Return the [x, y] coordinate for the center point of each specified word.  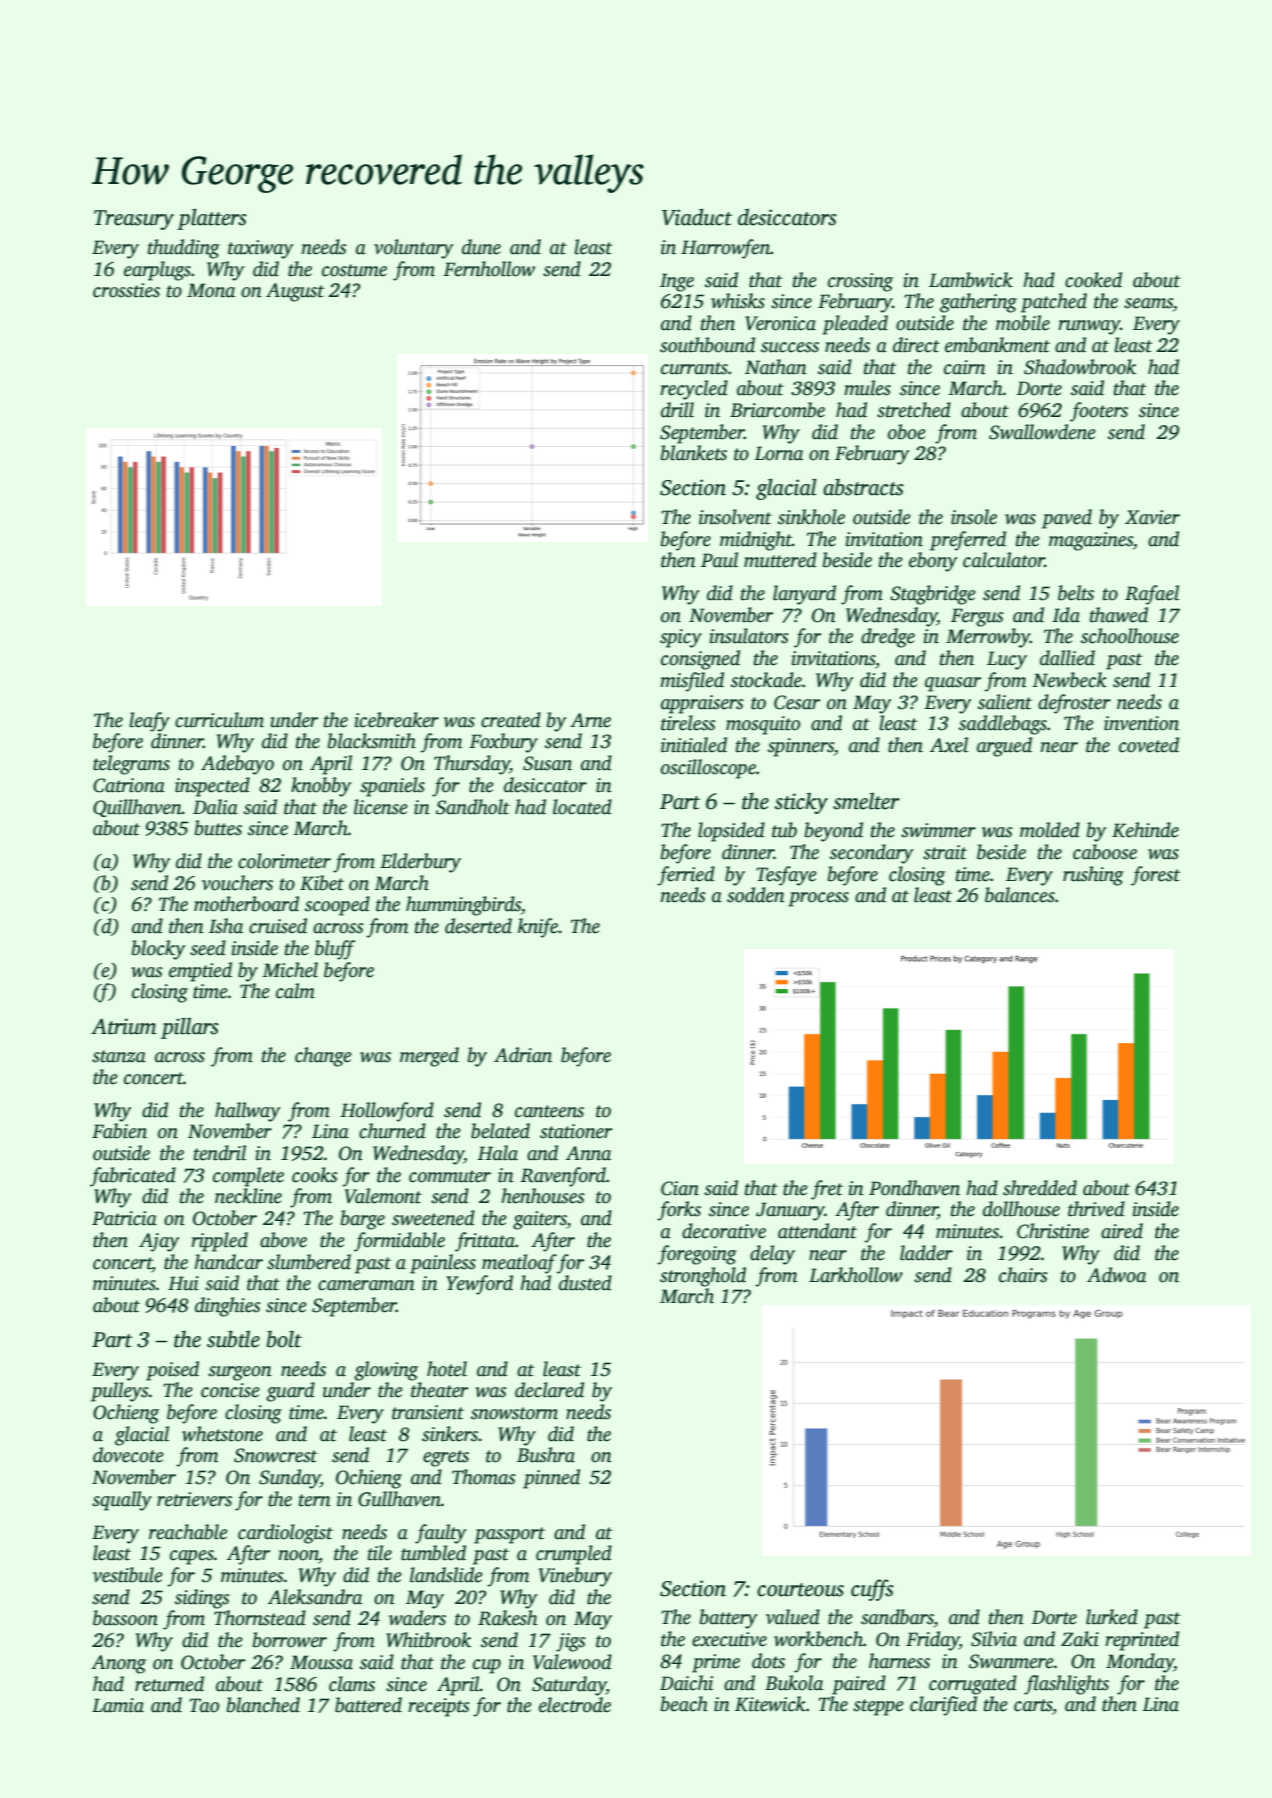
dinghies [228, 1307]
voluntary [413, 249]
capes [192, 1557]
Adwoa [1116, 1275]
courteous [800, 1590]
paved [1067, 519]
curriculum [219, 720]
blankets [694, 453]
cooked [1093, 280]
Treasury [134, 220]
